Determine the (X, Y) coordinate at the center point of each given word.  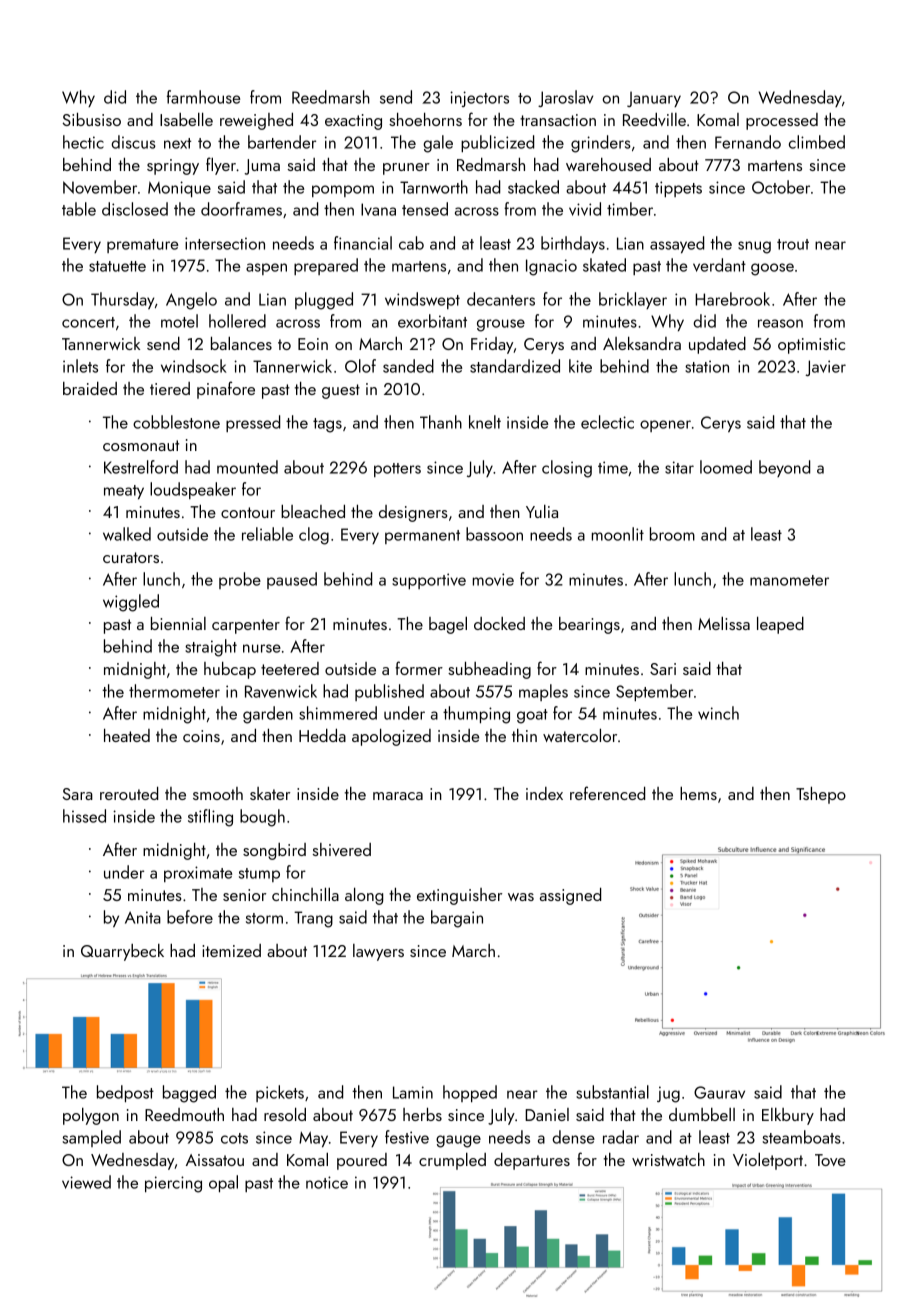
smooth (218, 793)
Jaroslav (565, 98)
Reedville (654, 119)
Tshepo (821, 795)
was (521, 897)
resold (285, 1114)
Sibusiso (91, 119)
